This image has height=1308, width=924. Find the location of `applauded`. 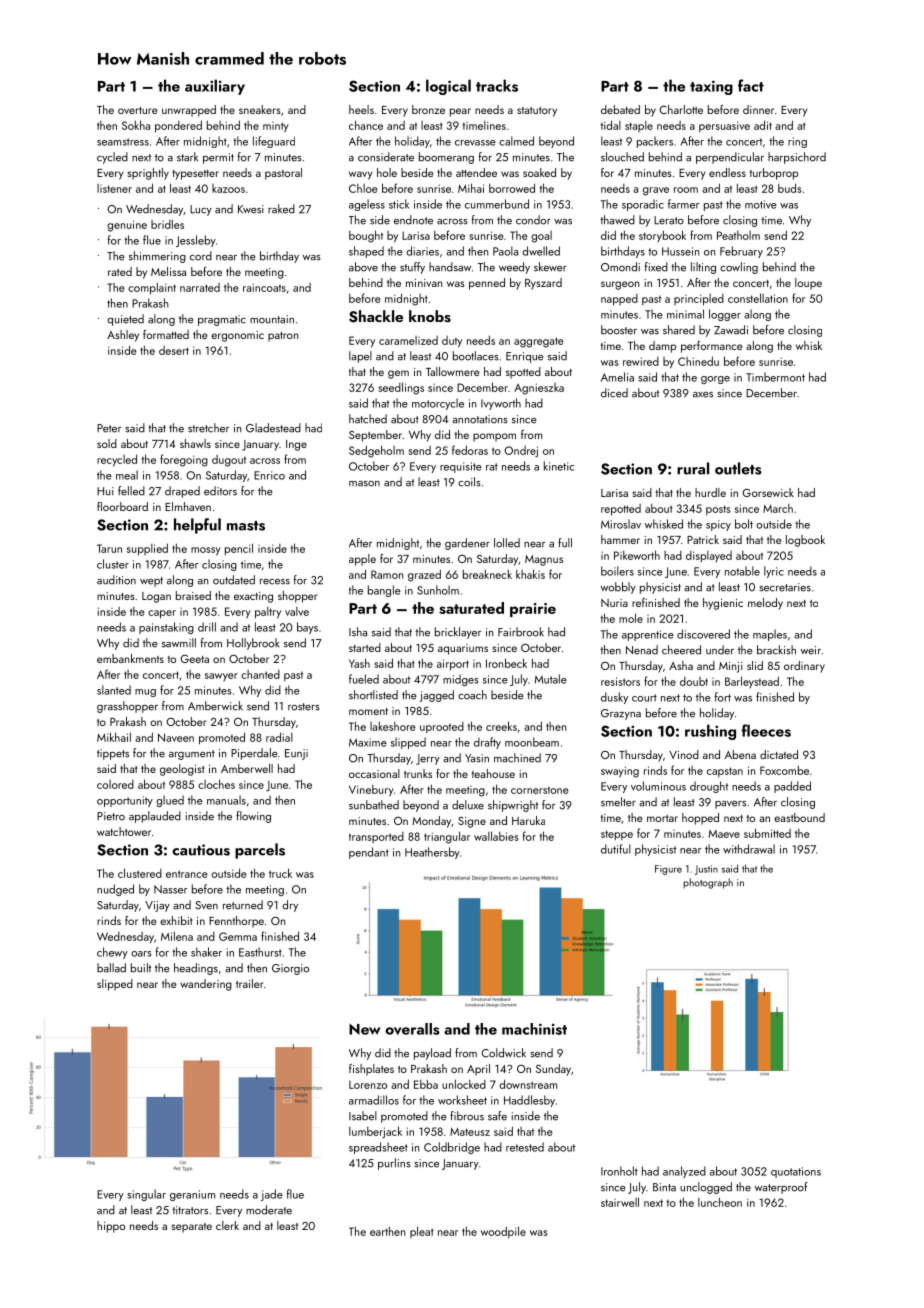

applauded is located at coordinates (155, 817).
